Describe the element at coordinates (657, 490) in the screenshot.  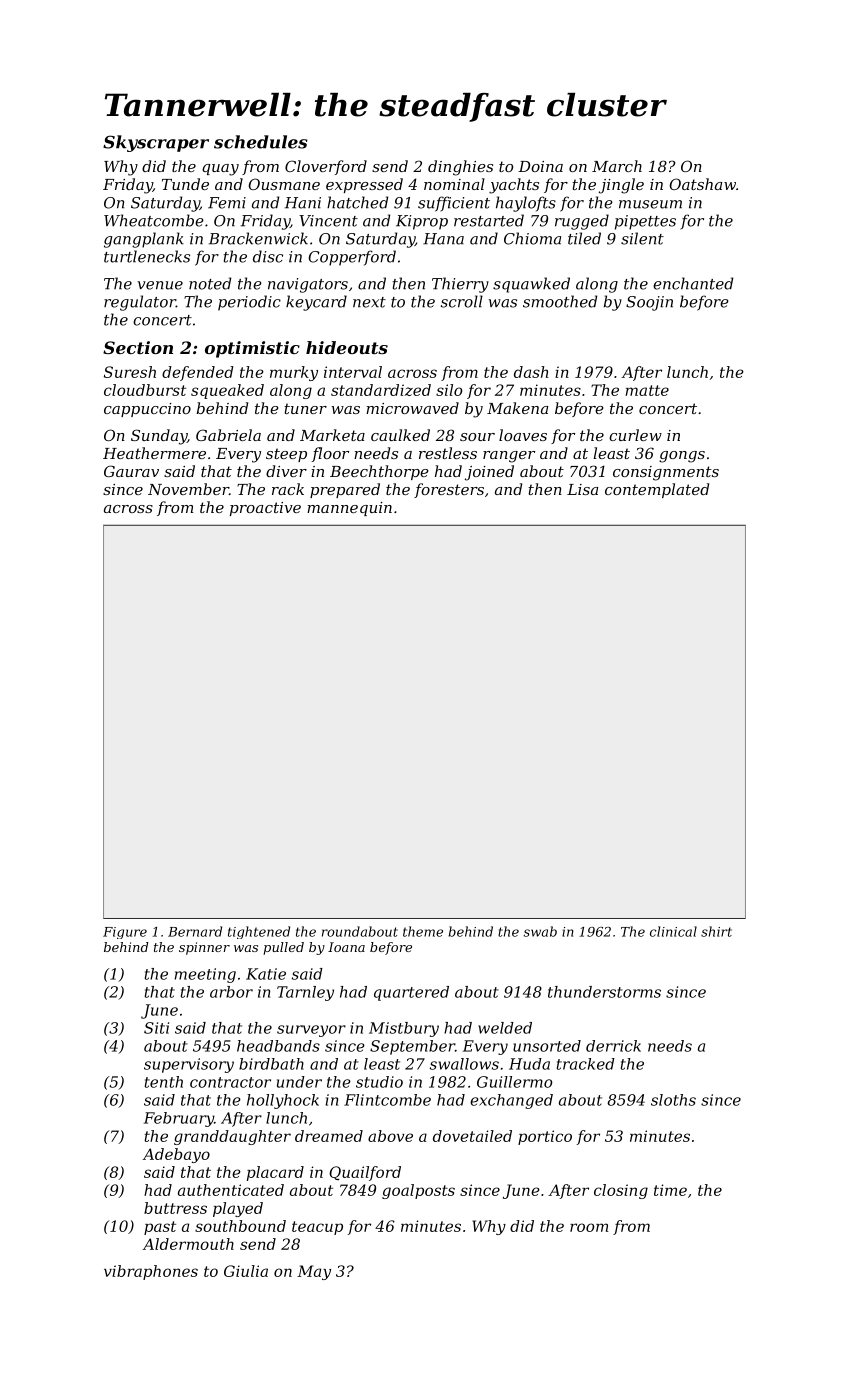
I see `contemplated` at that location.
